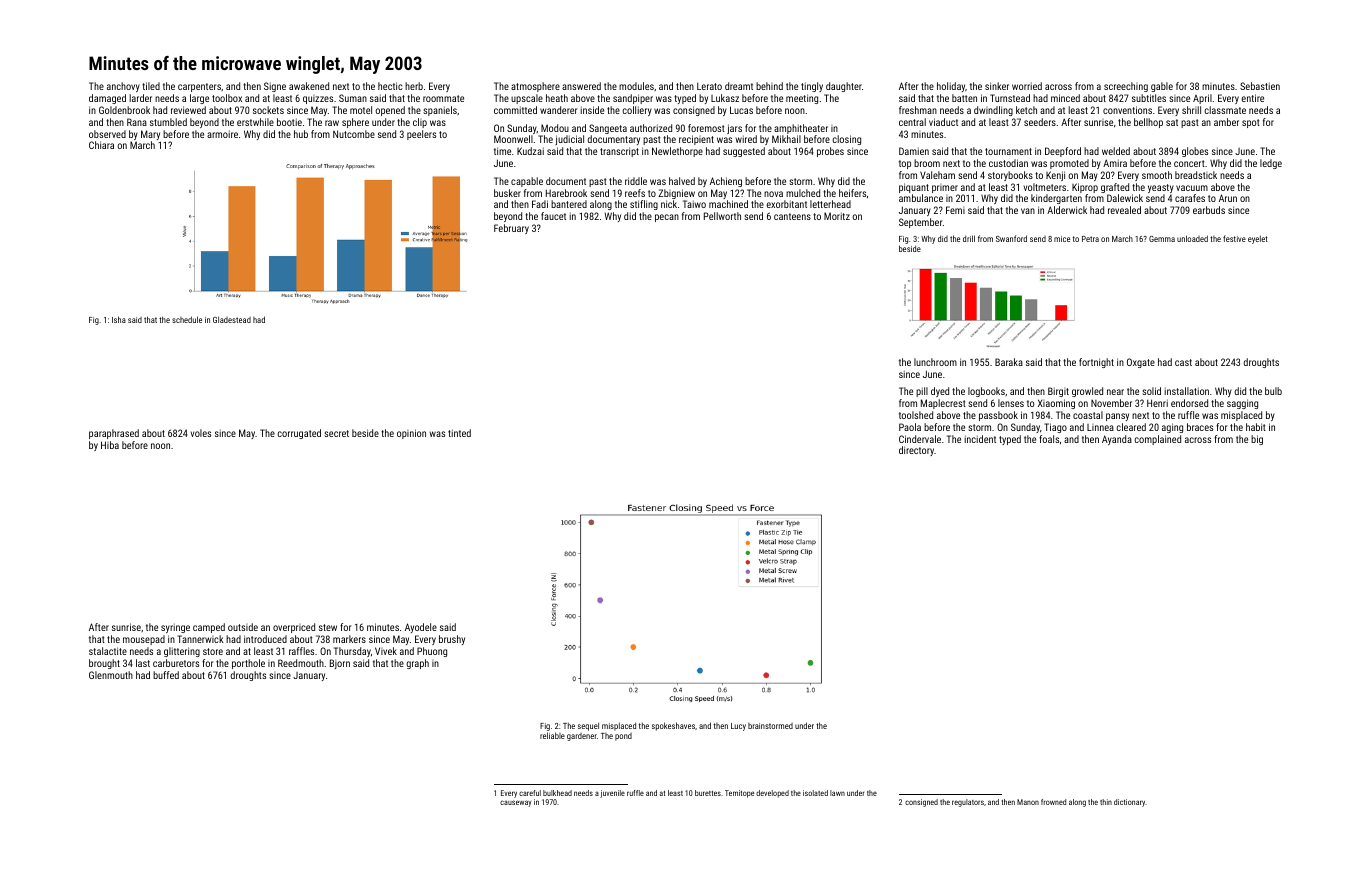  Describe the element at coordinates (175, 628) in the screenshot. I see `syringe` at that location.
